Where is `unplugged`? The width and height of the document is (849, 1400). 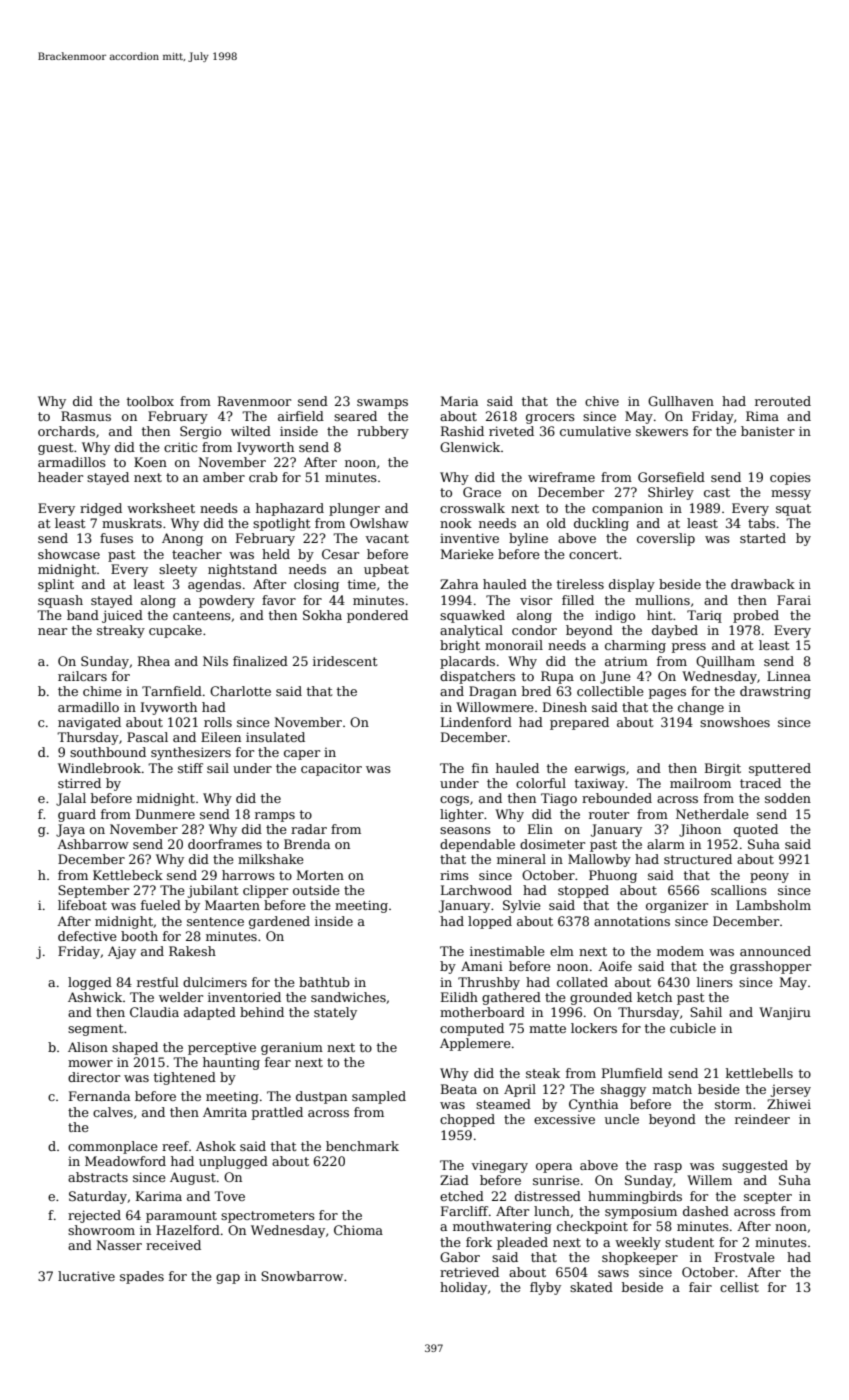
unplugged is located at coordinates (233, 1162).
